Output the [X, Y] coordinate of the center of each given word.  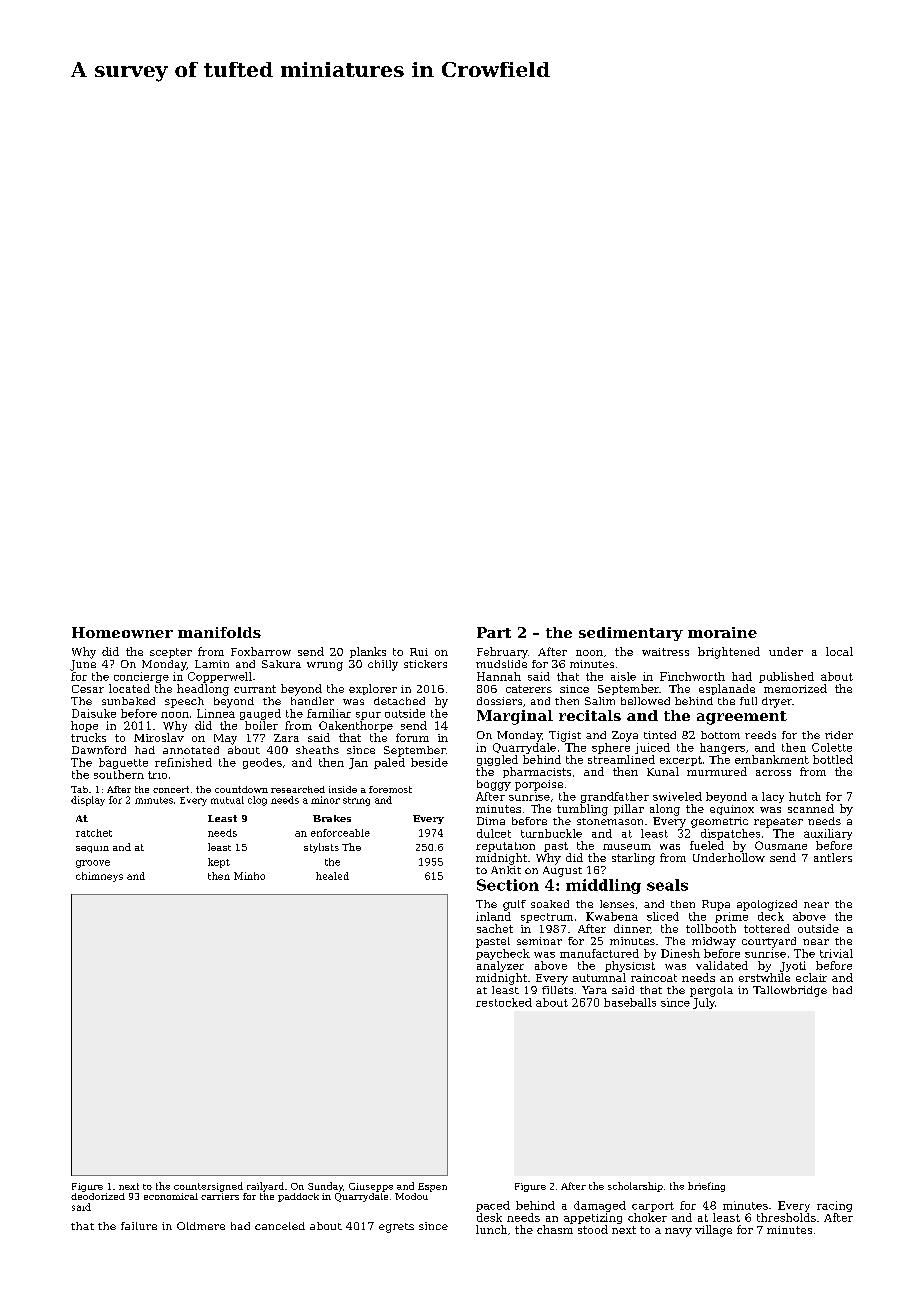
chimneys [99, 877]
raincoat [654, 978]
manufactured [599, 953]
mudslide [501, 664]
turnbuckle [551, 833]
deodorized [98, 1196]
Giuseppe [371, 1187]
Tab [79, 789]
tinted [660, 735]
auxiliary [828, 834]
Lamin [212, 664]
